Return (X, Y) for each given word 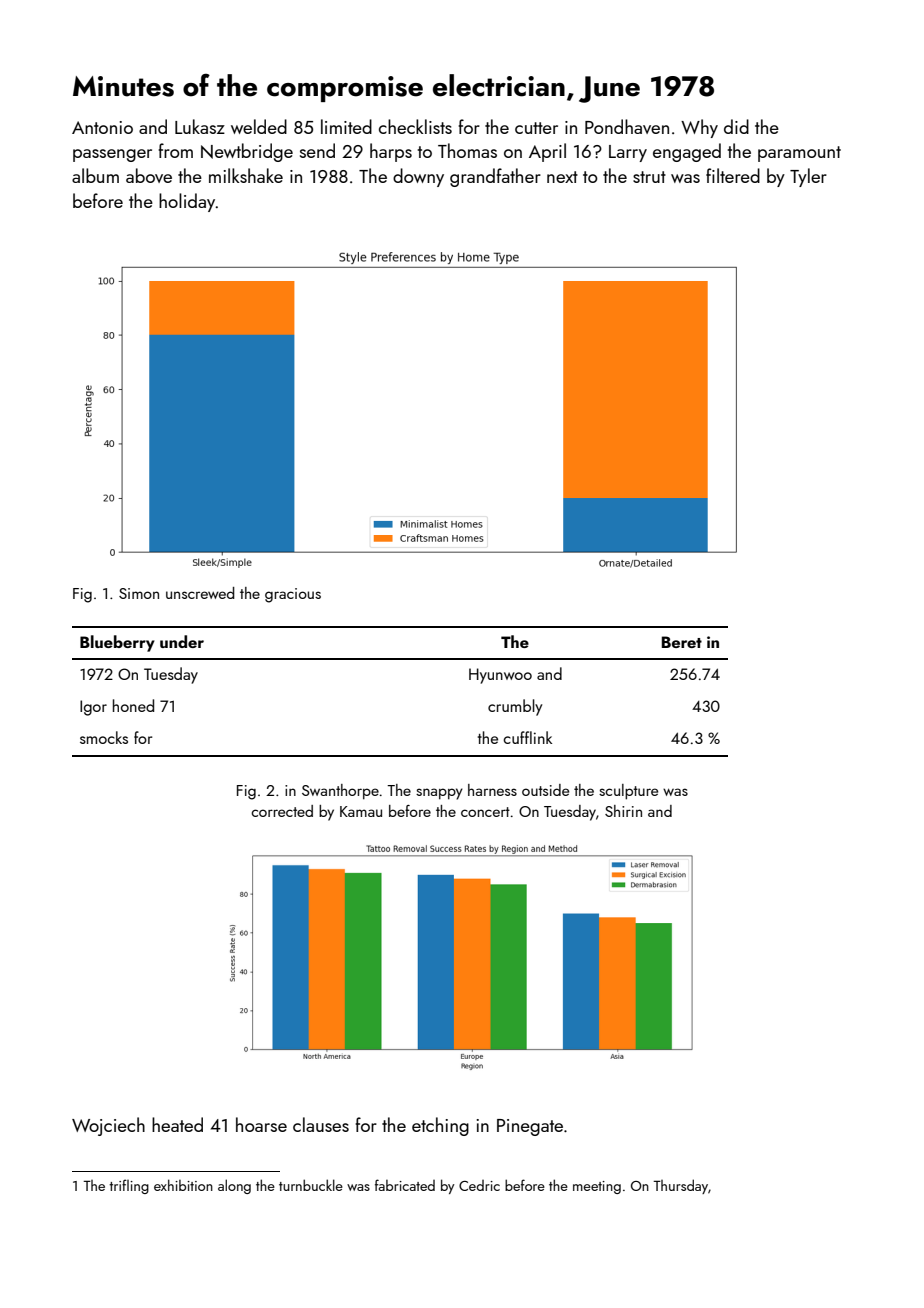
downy (418, 177)
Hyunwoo (500, 676)
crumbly (515, 707)
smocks (104, 737)
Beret (682, 642)
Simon (139, 593)
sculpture (628, 792)
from (176, 150)
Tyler (808, 177)
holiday (187, 202)
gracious (293, 595)
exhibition (183, 1185)
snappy (439, 794)
